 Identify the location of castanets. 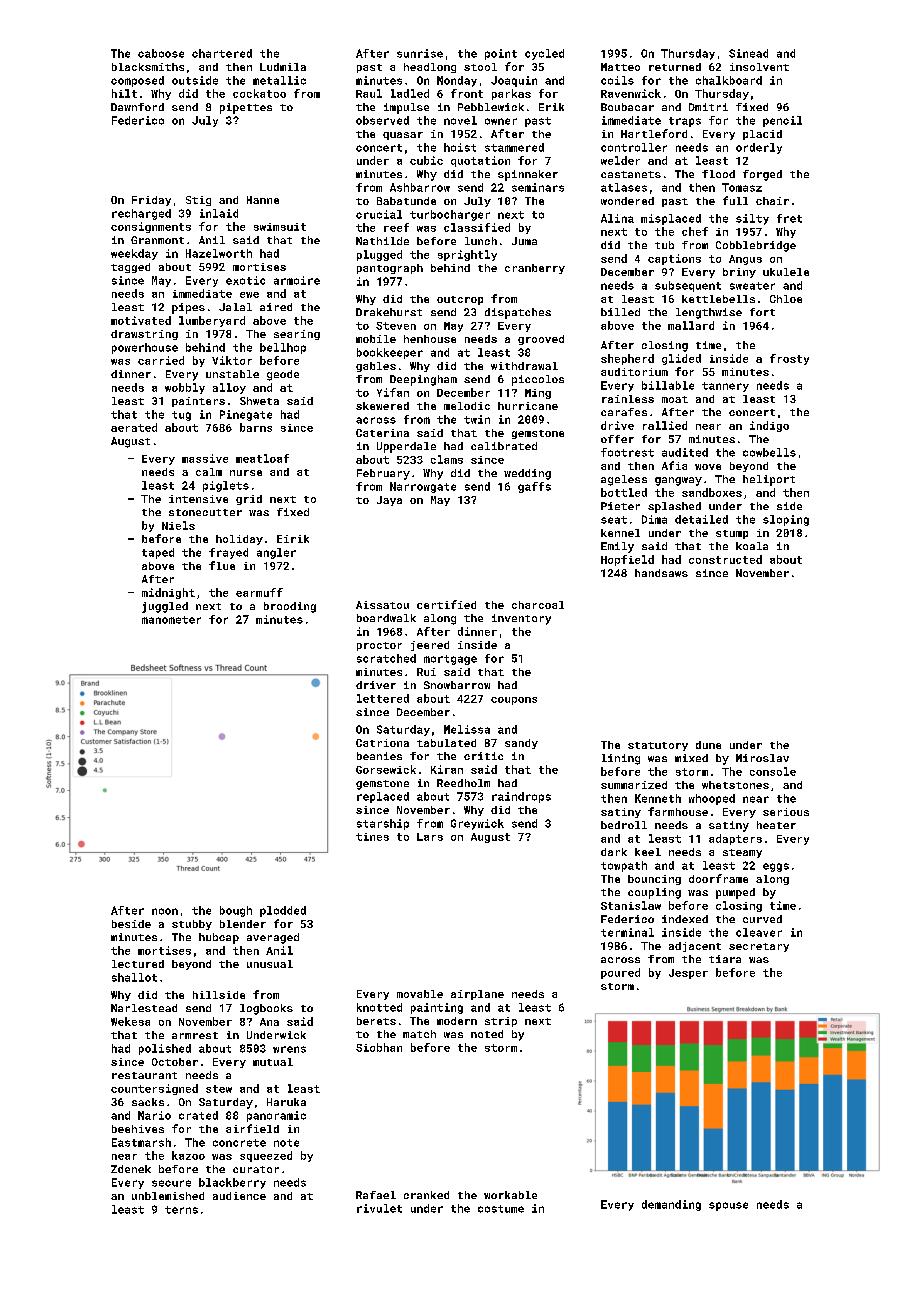
(631, 174).
